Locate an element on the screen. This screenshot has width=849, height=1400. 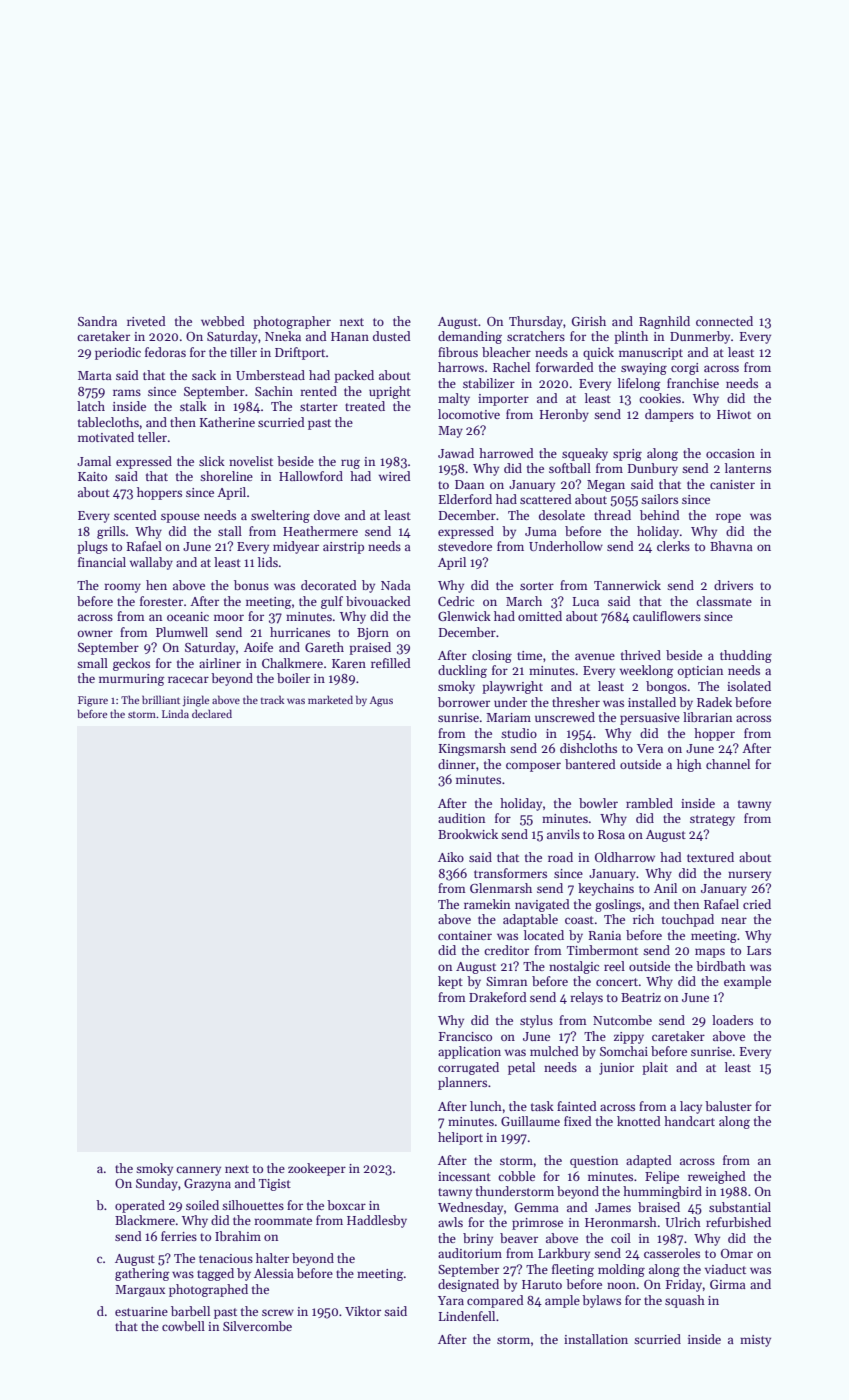
estuarine is located at coordinates (141, 1311).
